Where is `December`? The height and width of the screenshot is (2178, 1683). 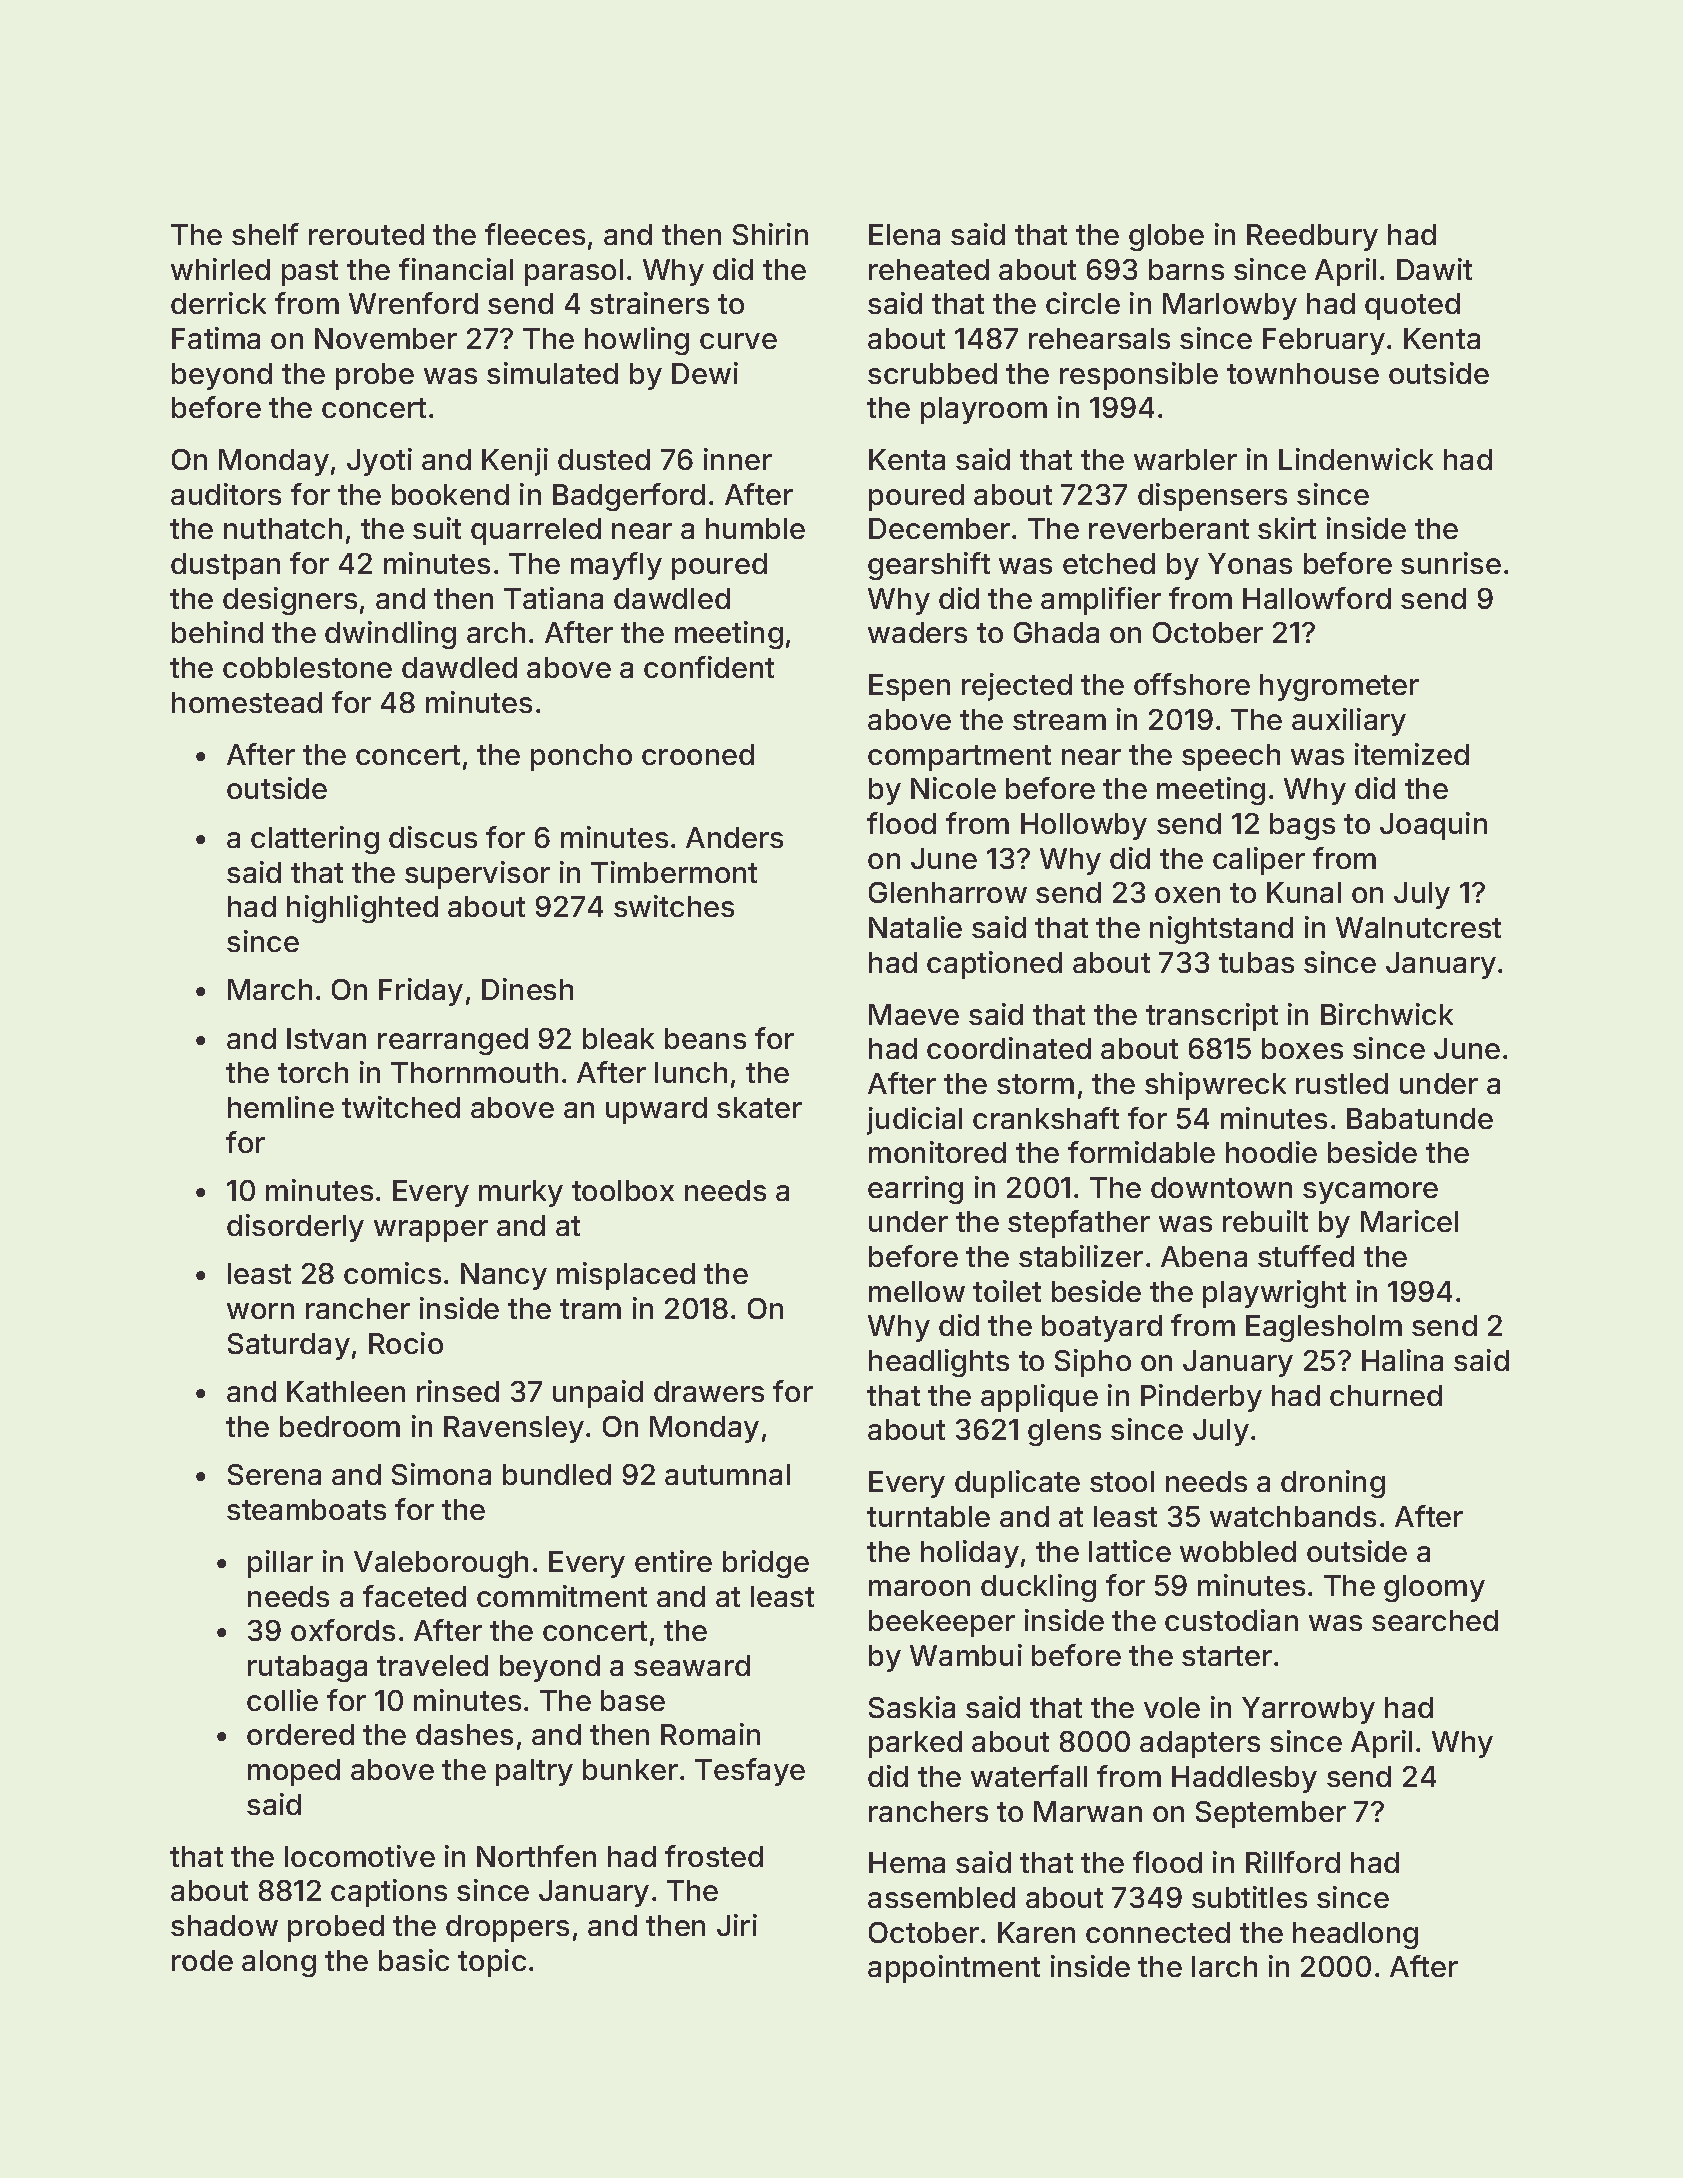
December is located at coordinates (939, 528).
